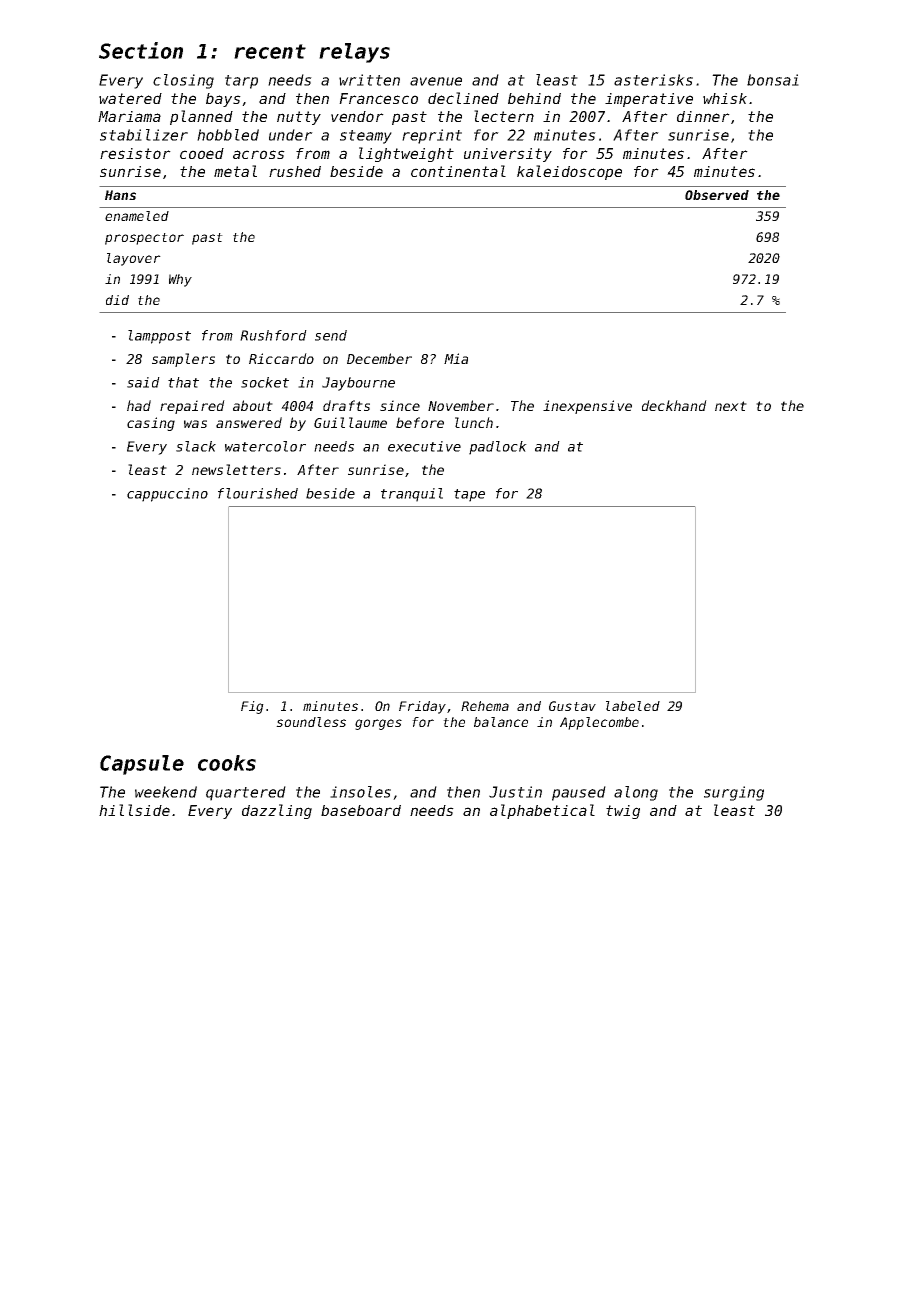 The width and height of the screenshot is (924, 1308). Describe the element at coordinates (369, 80) in the screenshot. I see `written` at that location.
